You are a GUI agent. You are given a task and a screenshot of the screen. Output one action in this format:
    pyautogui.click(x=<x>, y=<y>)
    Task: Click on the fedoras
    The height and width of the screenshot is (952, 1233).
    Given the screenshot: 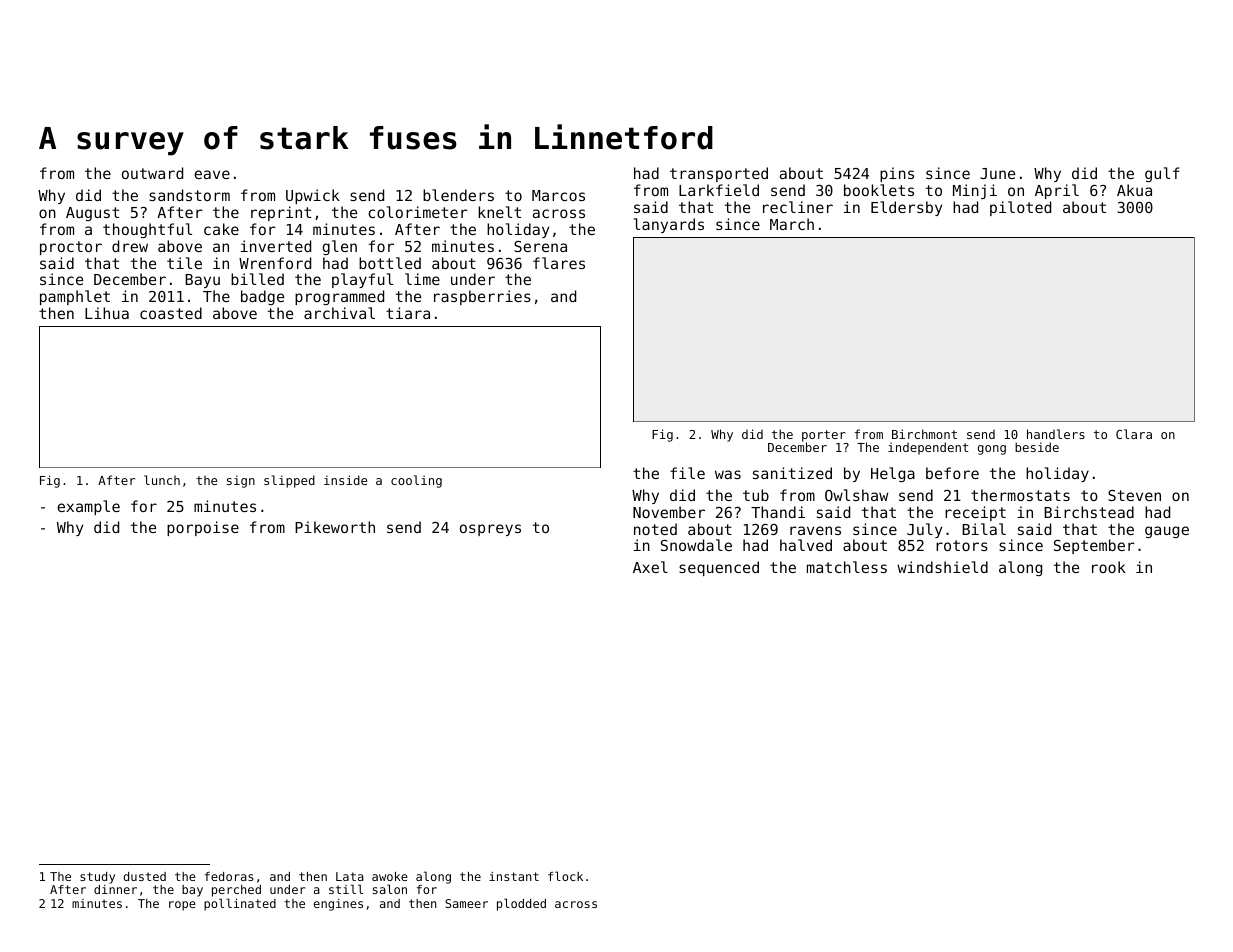 What is the action you would take?
    pyautogui.click(x=229, y=876)
